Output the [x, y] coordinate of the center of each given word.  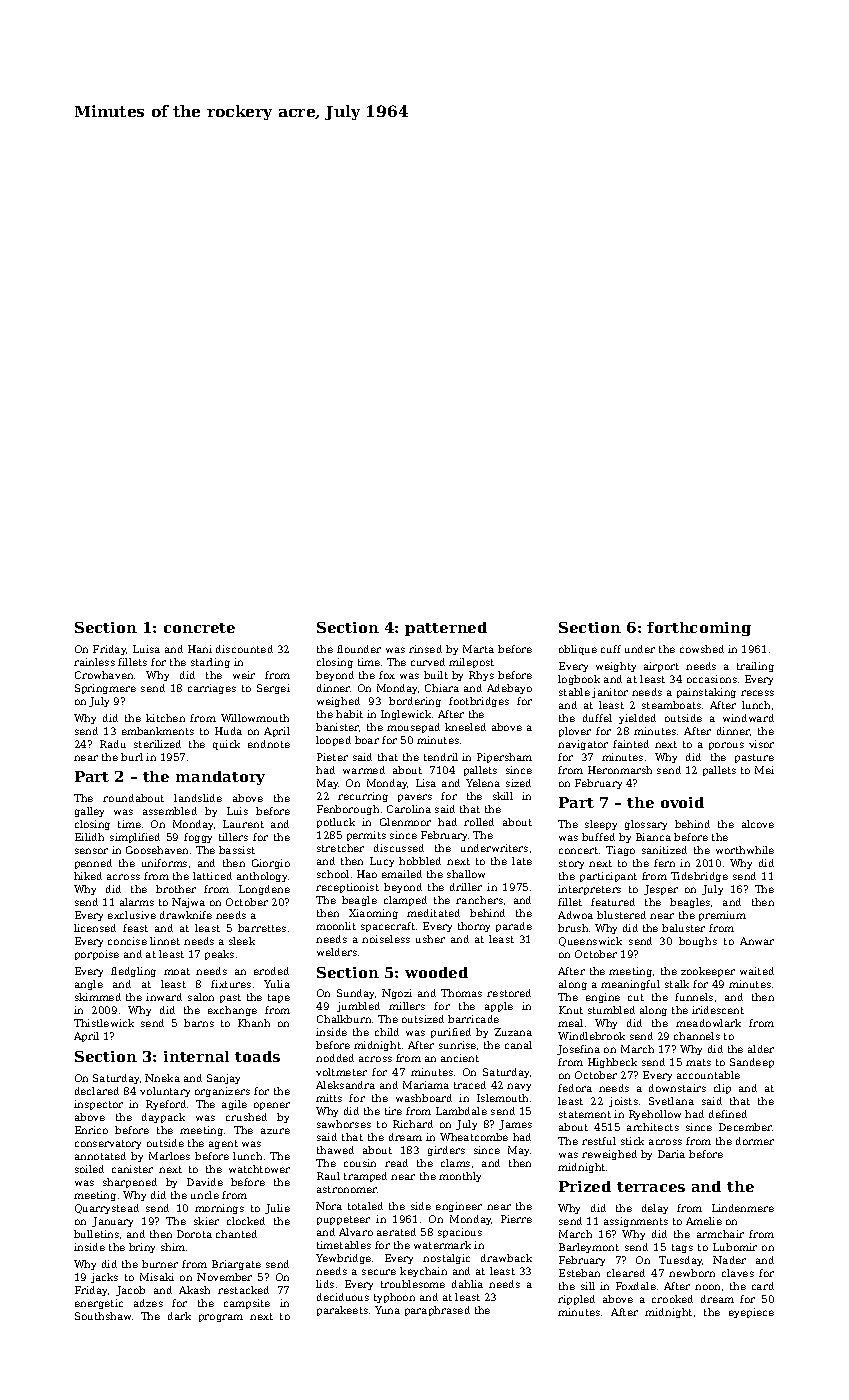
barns [199, 1023]
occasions [712, 679]
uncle [205, 1195]
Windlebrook [591, 1036]
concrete [199, 628]
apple [499, 1007]
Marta [478, 649]
